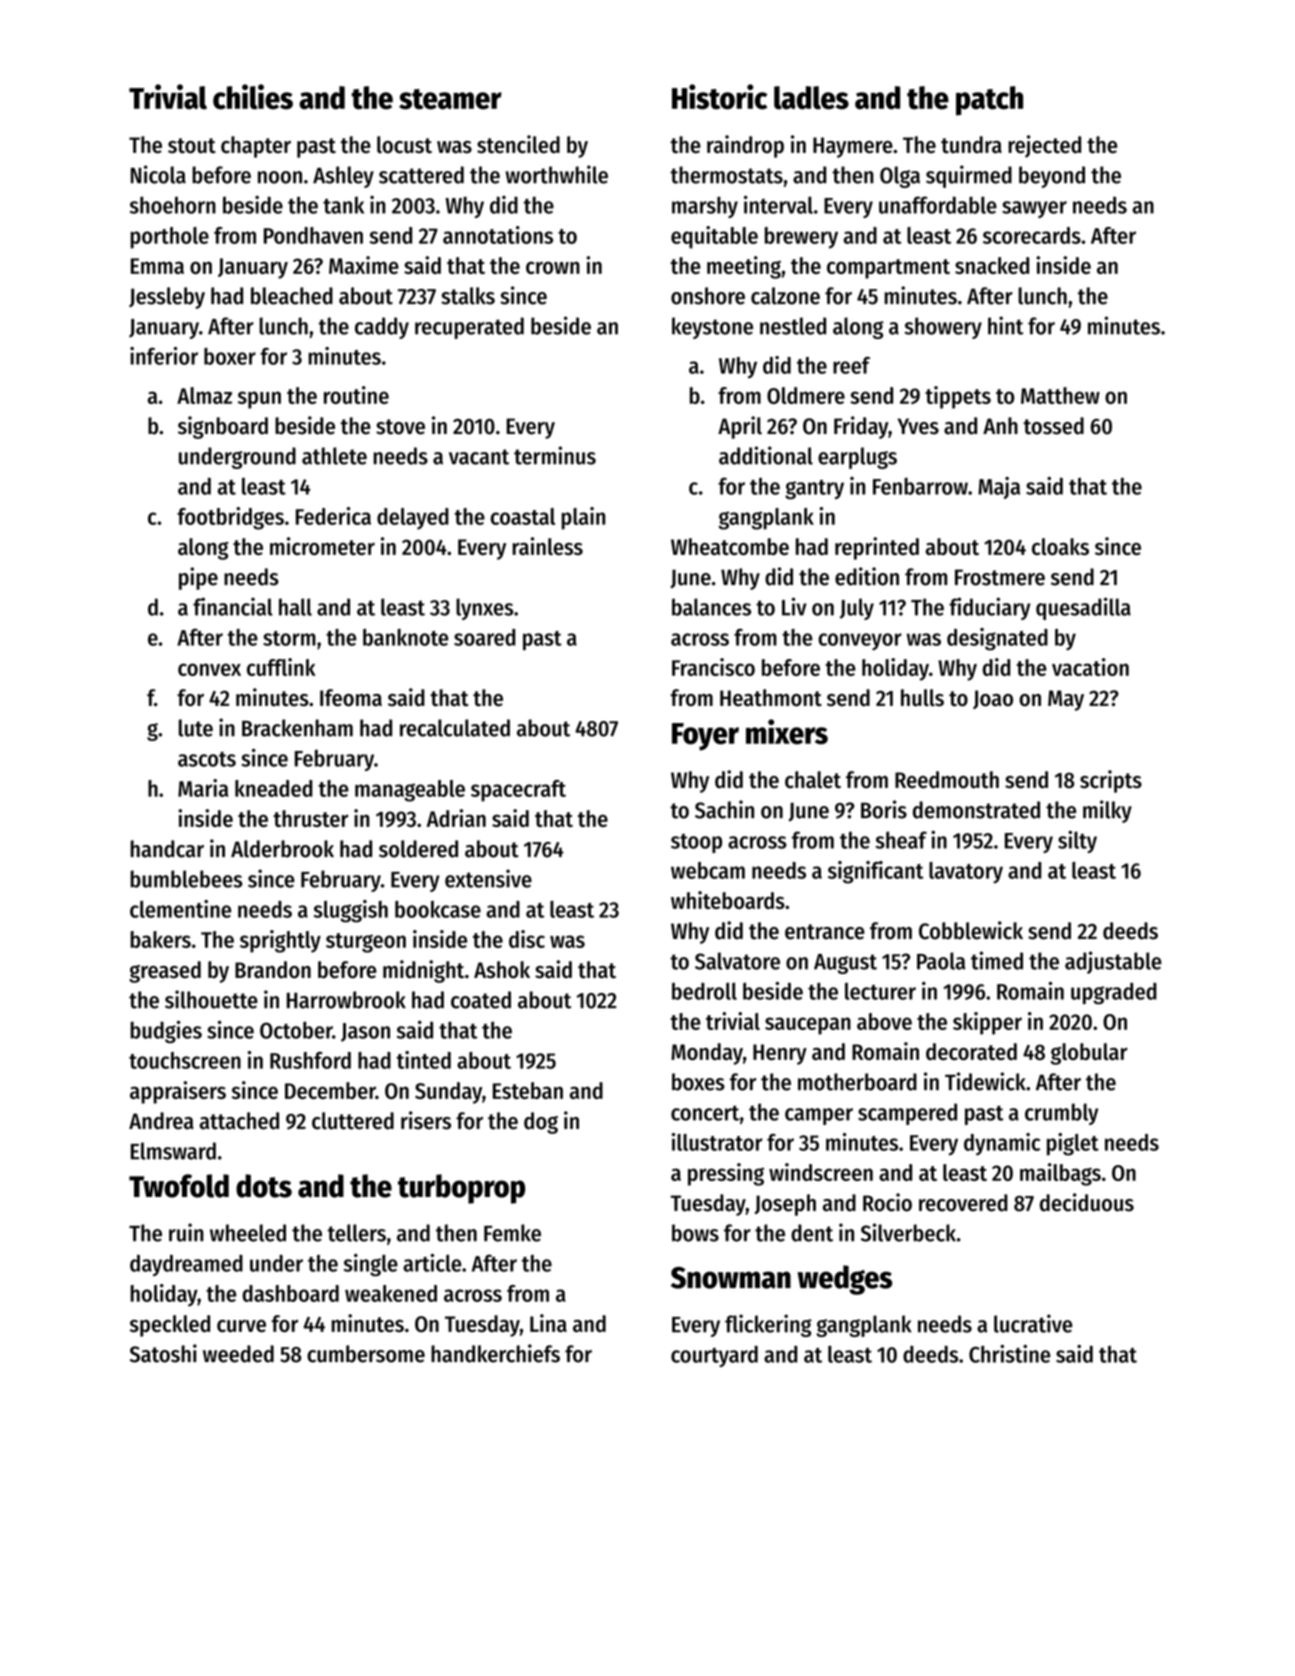  What do you see at coordinates (413, 519) in the screenshot?
I see `delayed` at bounding box center [413, 519].
